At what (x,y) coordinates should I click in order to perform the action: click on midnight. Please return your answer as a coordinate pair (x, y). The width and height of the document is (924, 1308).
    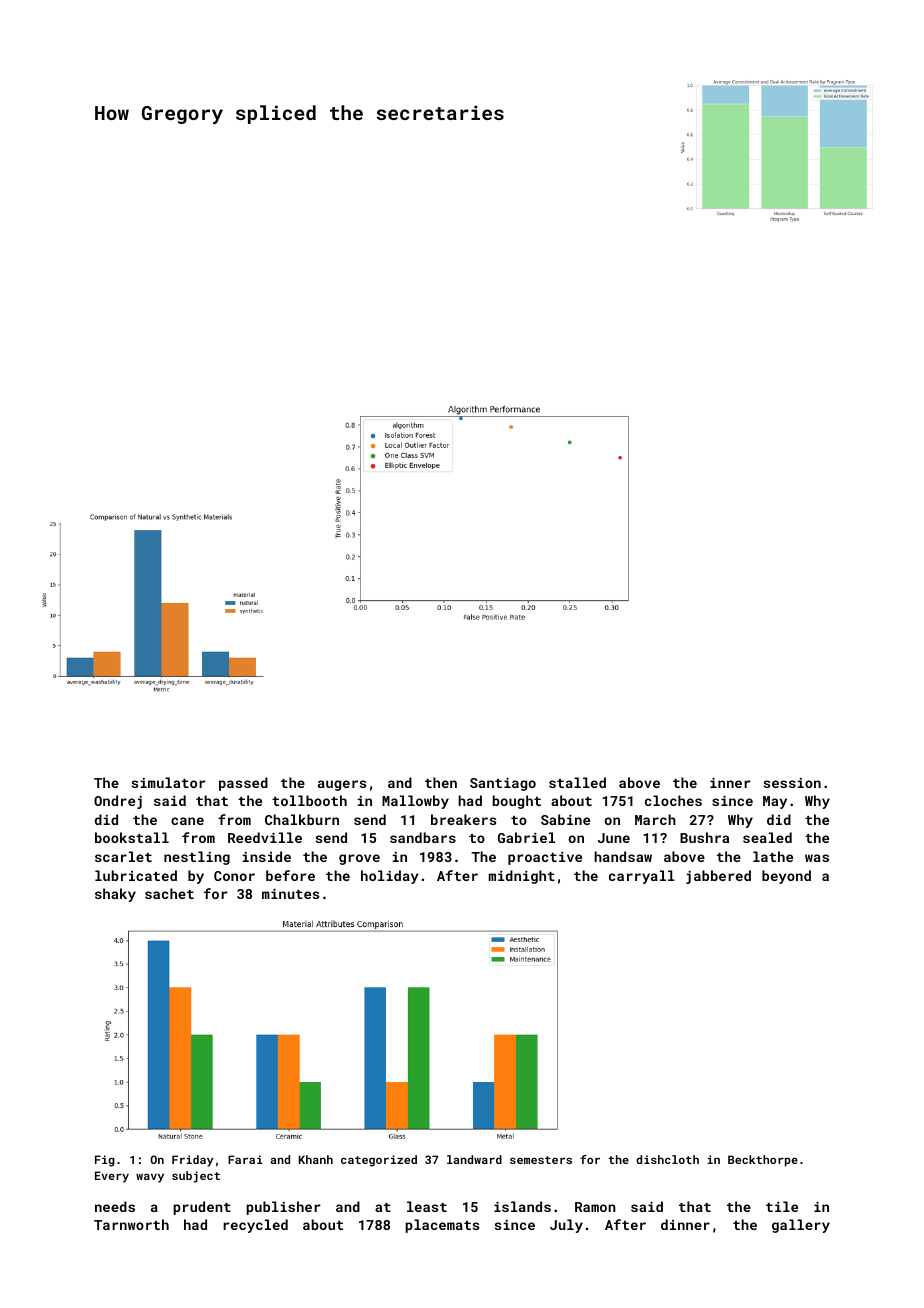
    Looking at the image, I should click on (522, 877).
